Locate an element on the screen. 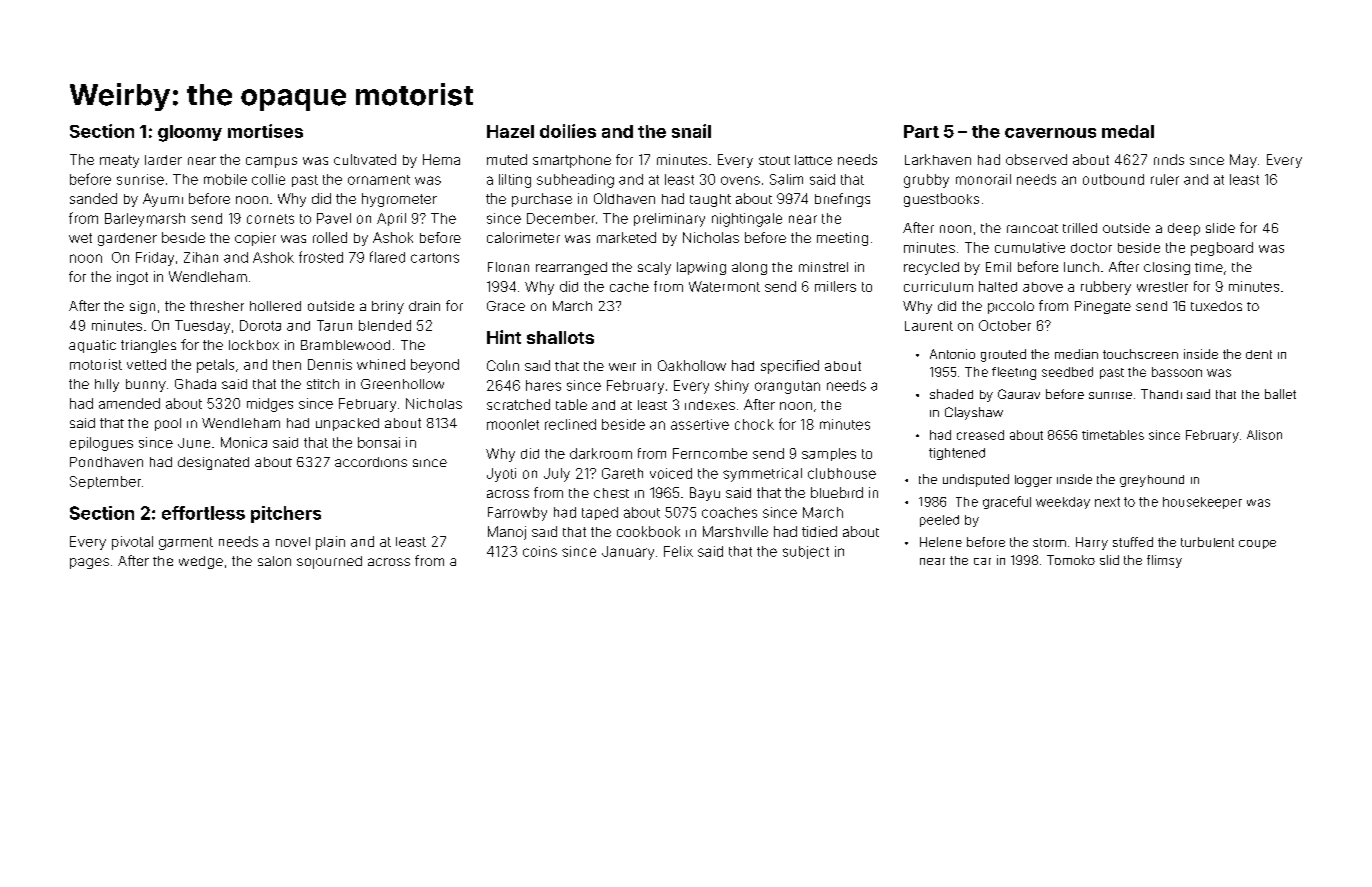 This screenshot has height=887, width=1372. meaty is located at coordinates (119, 161).
